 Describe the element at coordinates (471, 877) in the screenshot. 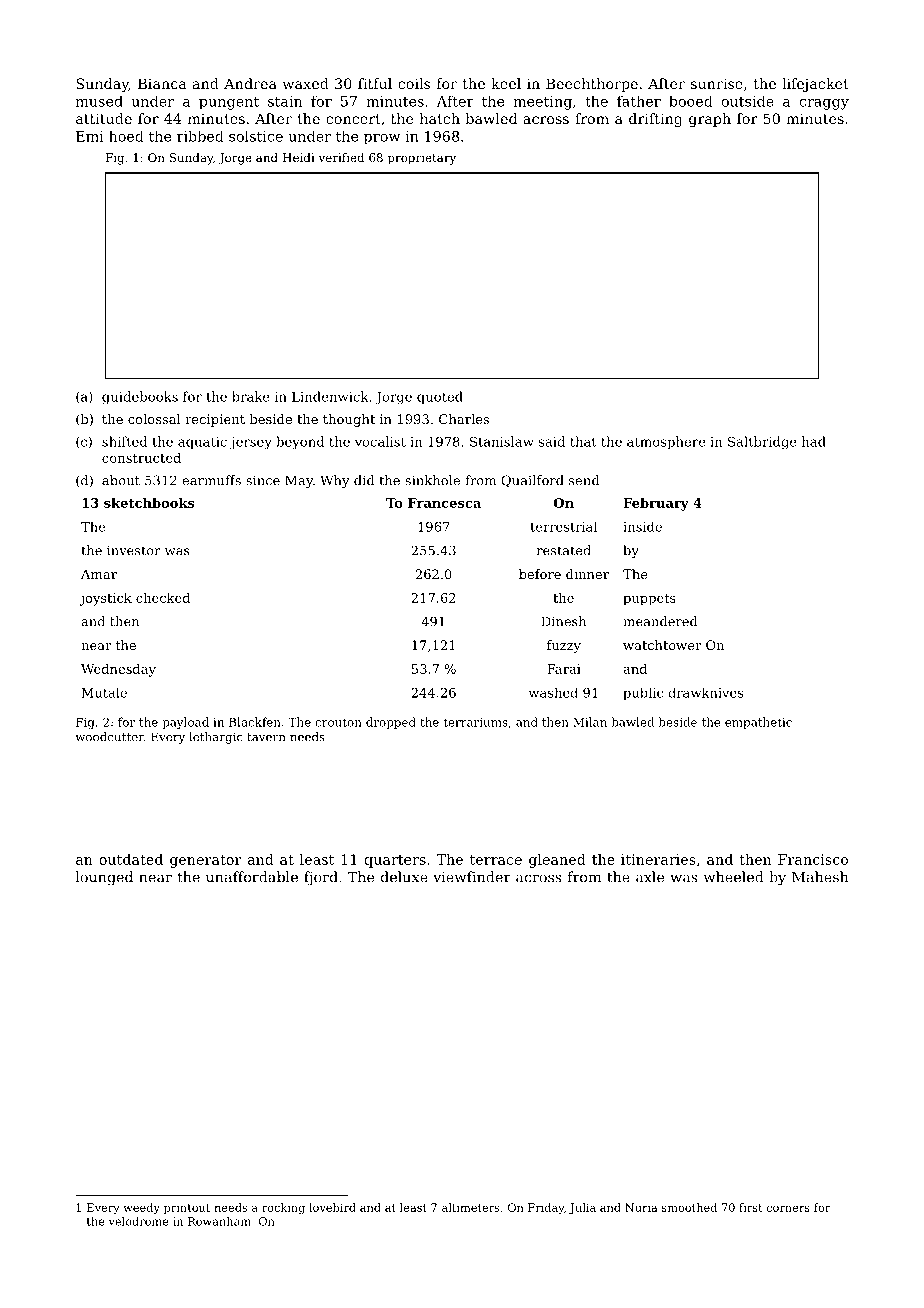

I see `viewfinder` at that location.
